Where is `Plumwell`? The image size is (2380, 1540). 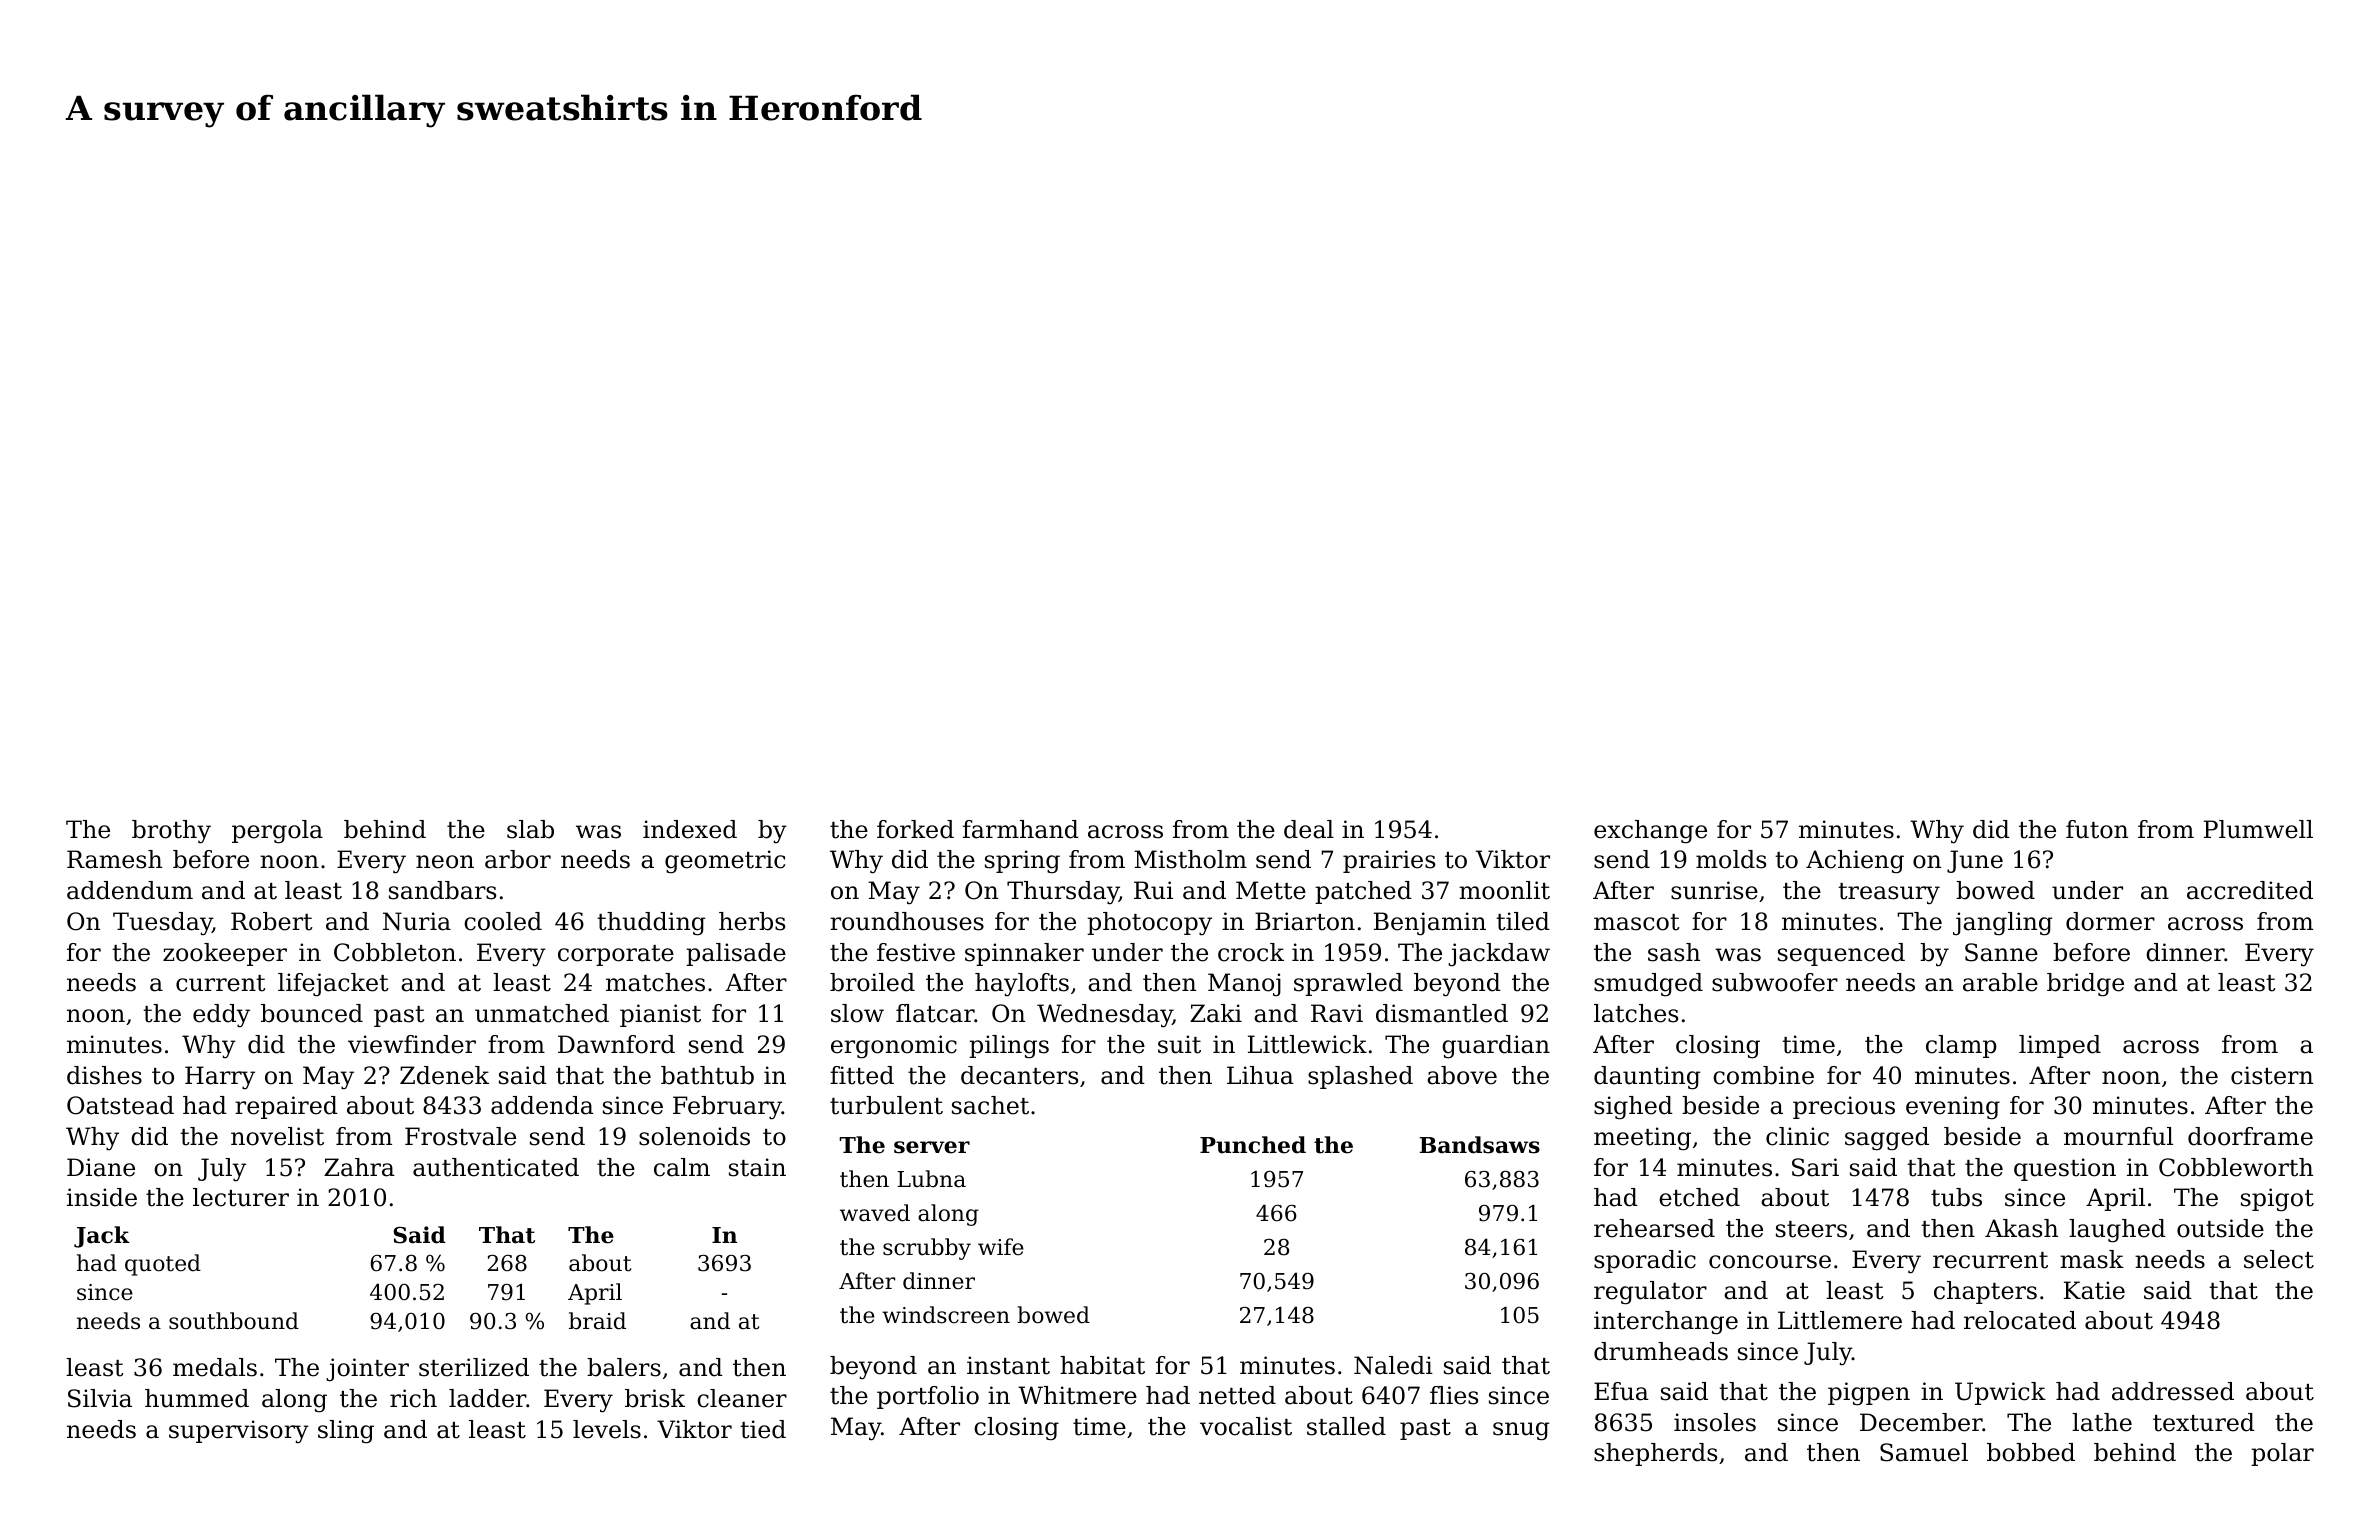 Plumwell is located at coordinates (2258, 829).
